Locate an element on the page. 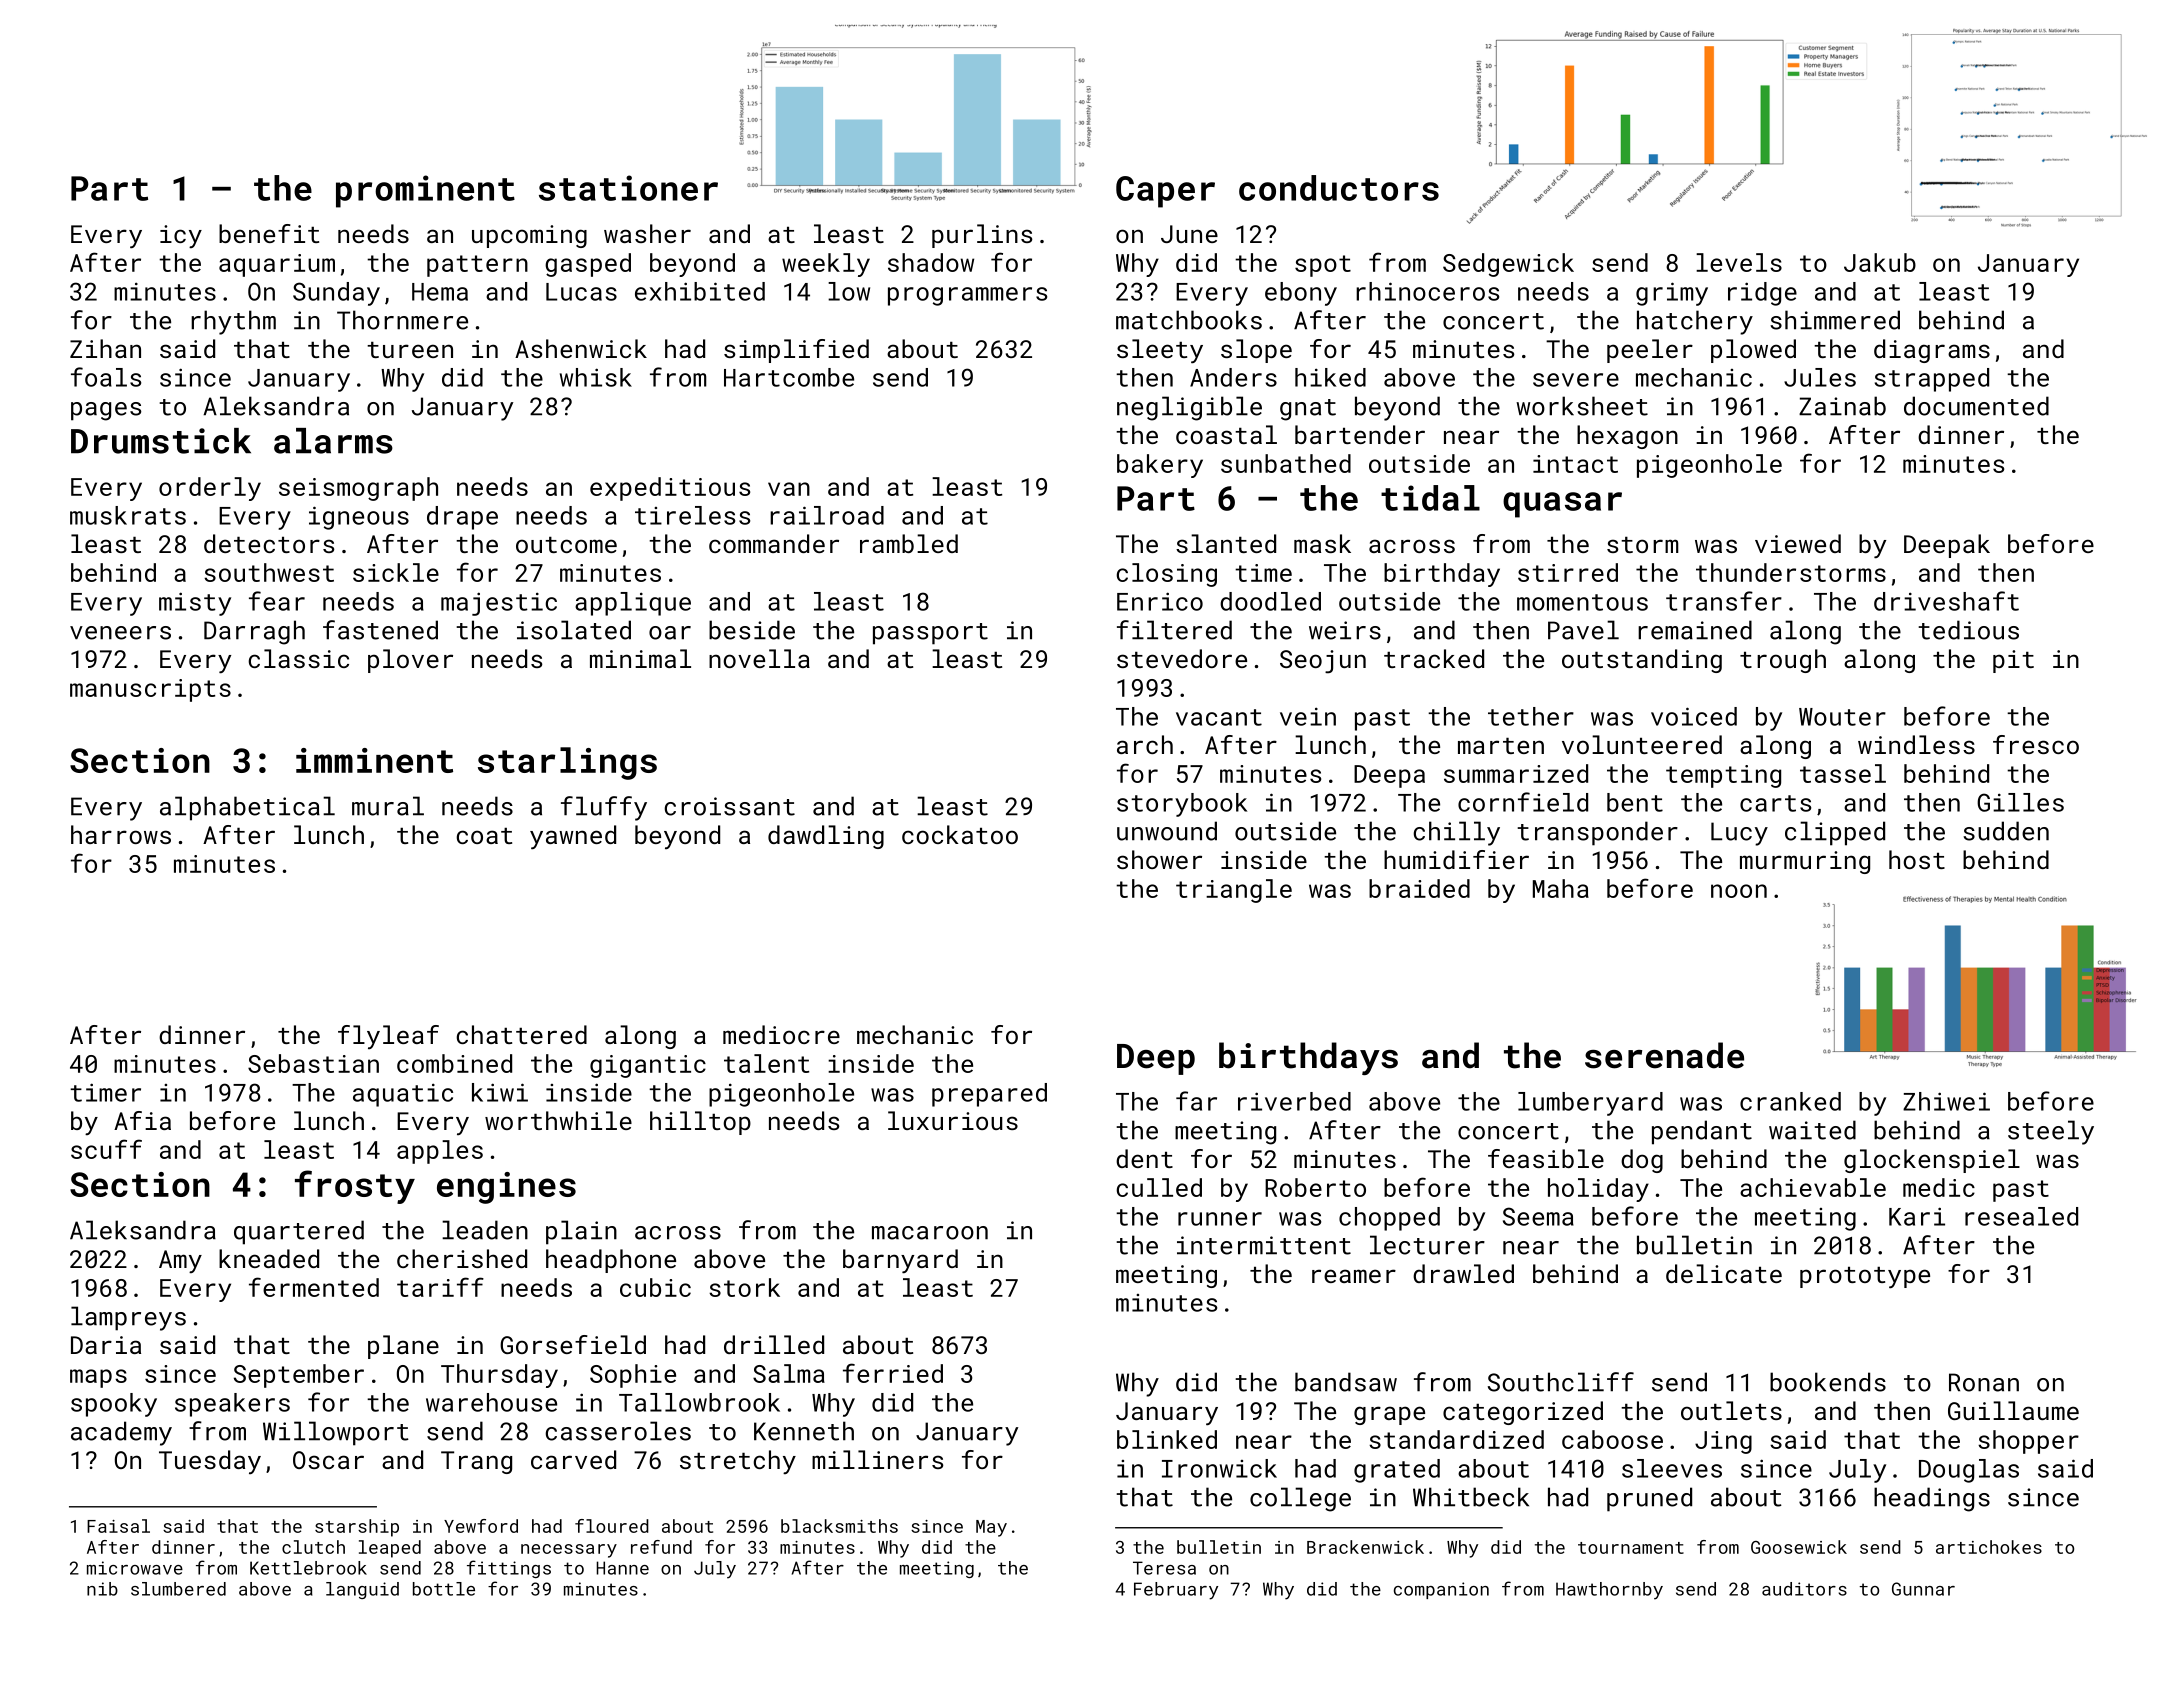 Image resolution: width=2178 pixels, height=1683 pixels. rhythm is located at coordinates (233, 322).
